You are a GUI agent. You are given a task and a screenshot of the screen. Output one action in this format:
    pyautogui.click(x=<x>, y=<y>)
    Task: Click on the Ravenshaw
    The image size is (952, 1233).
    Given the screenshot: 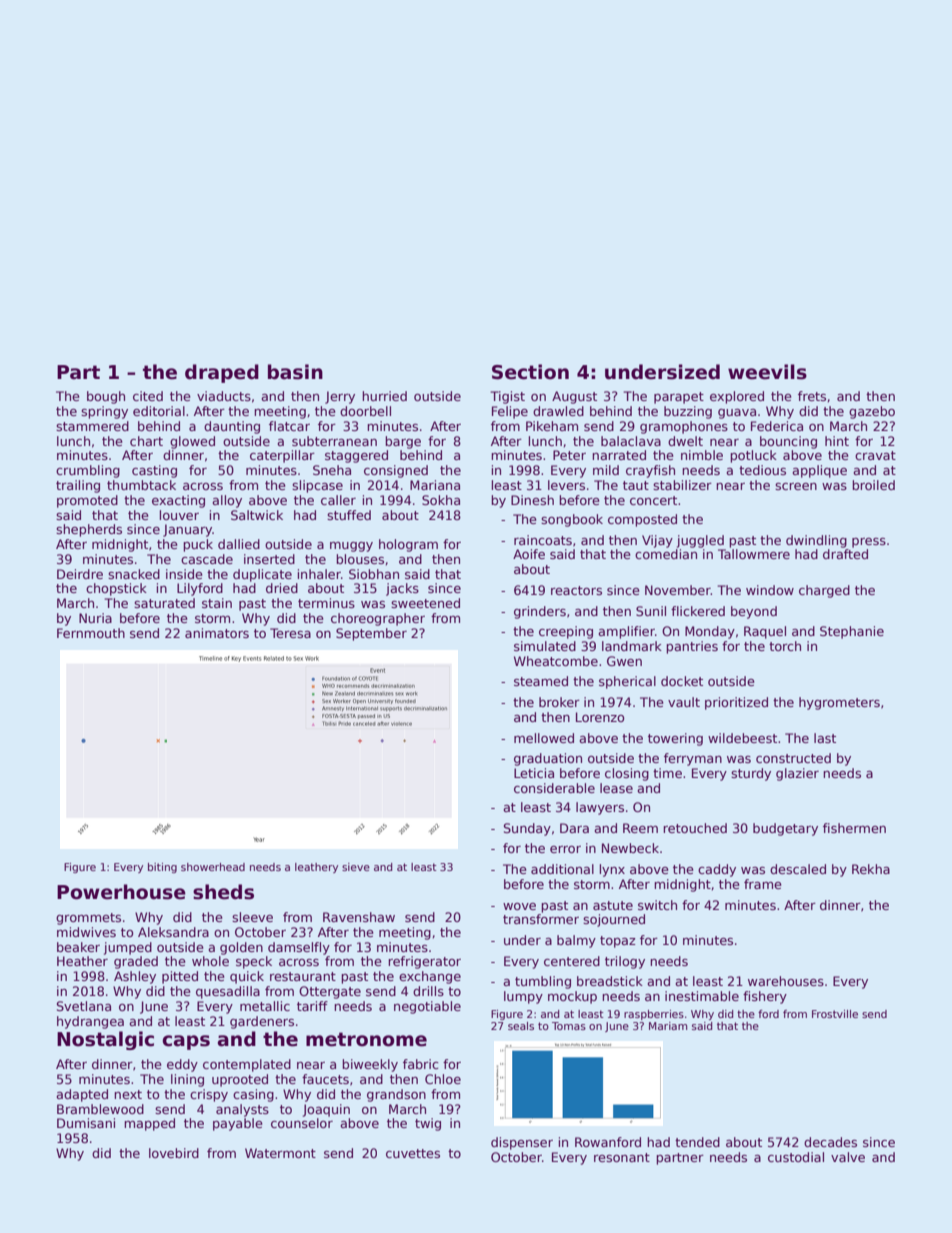 What is the action you would take?
    pyautogui.click(x=359, y=917)
